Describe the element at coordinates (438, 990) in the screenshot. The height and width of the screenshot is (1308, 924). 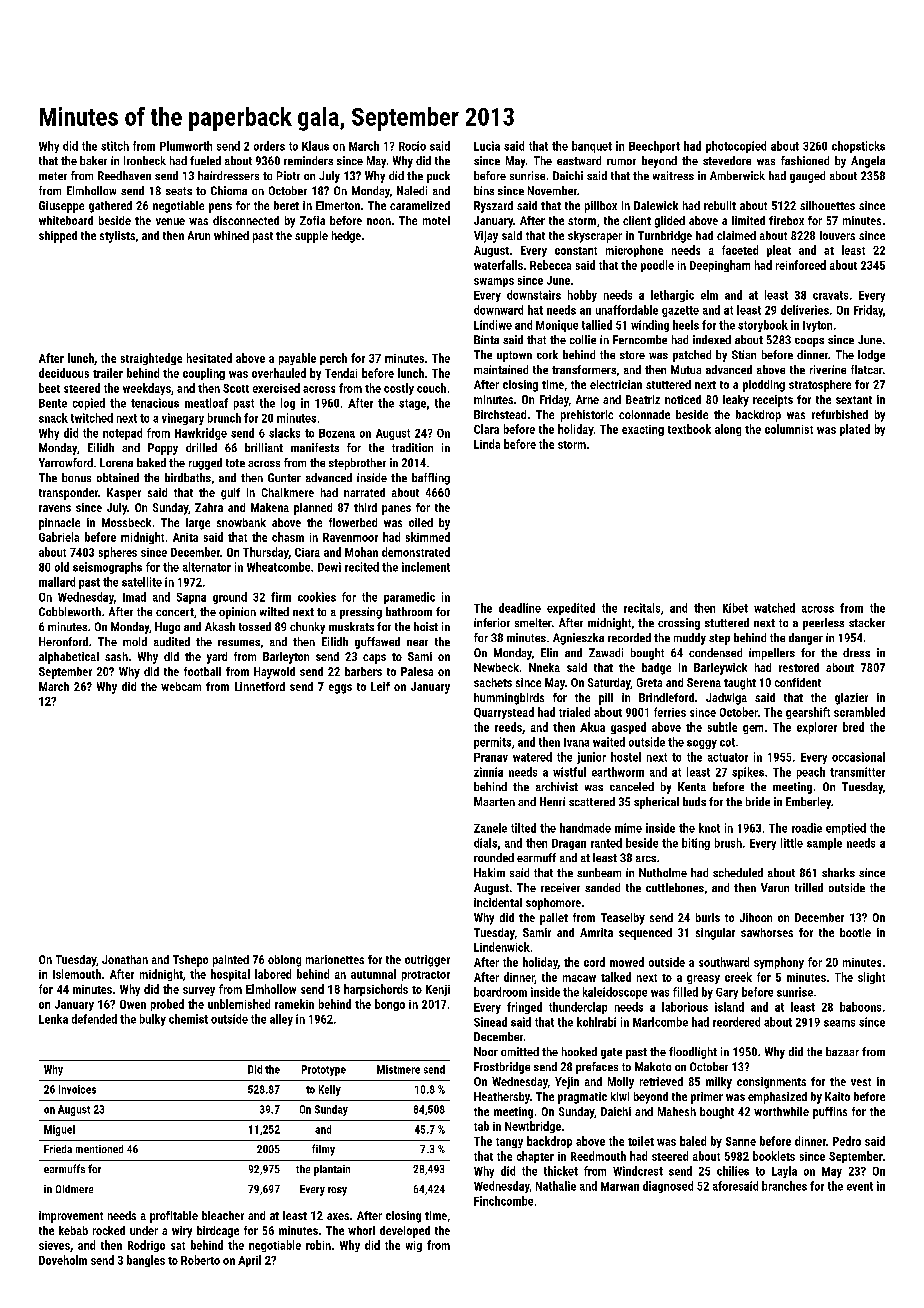
I see `Kenji` at that location.
